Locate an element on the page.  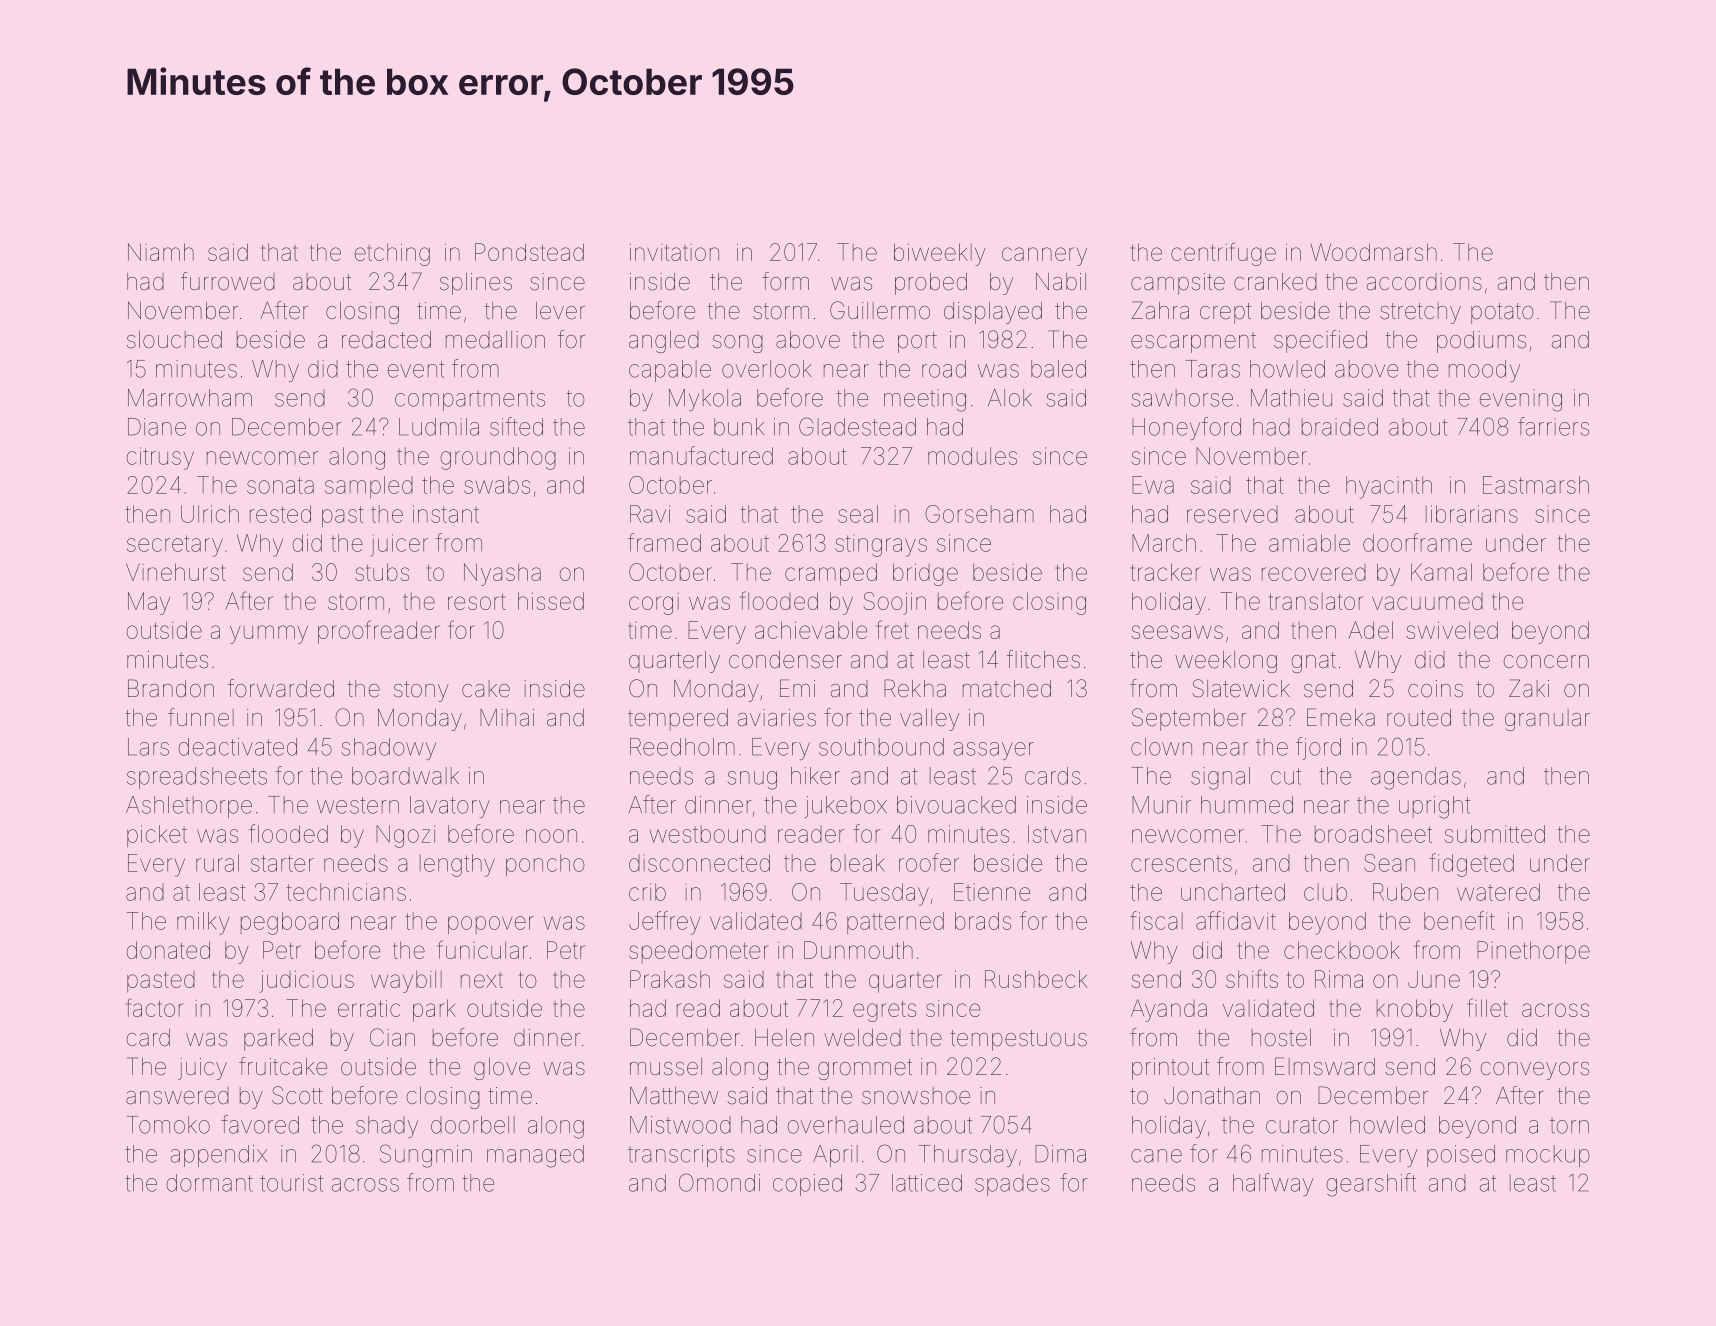
Munir is located at coordinates (1161, 805).
